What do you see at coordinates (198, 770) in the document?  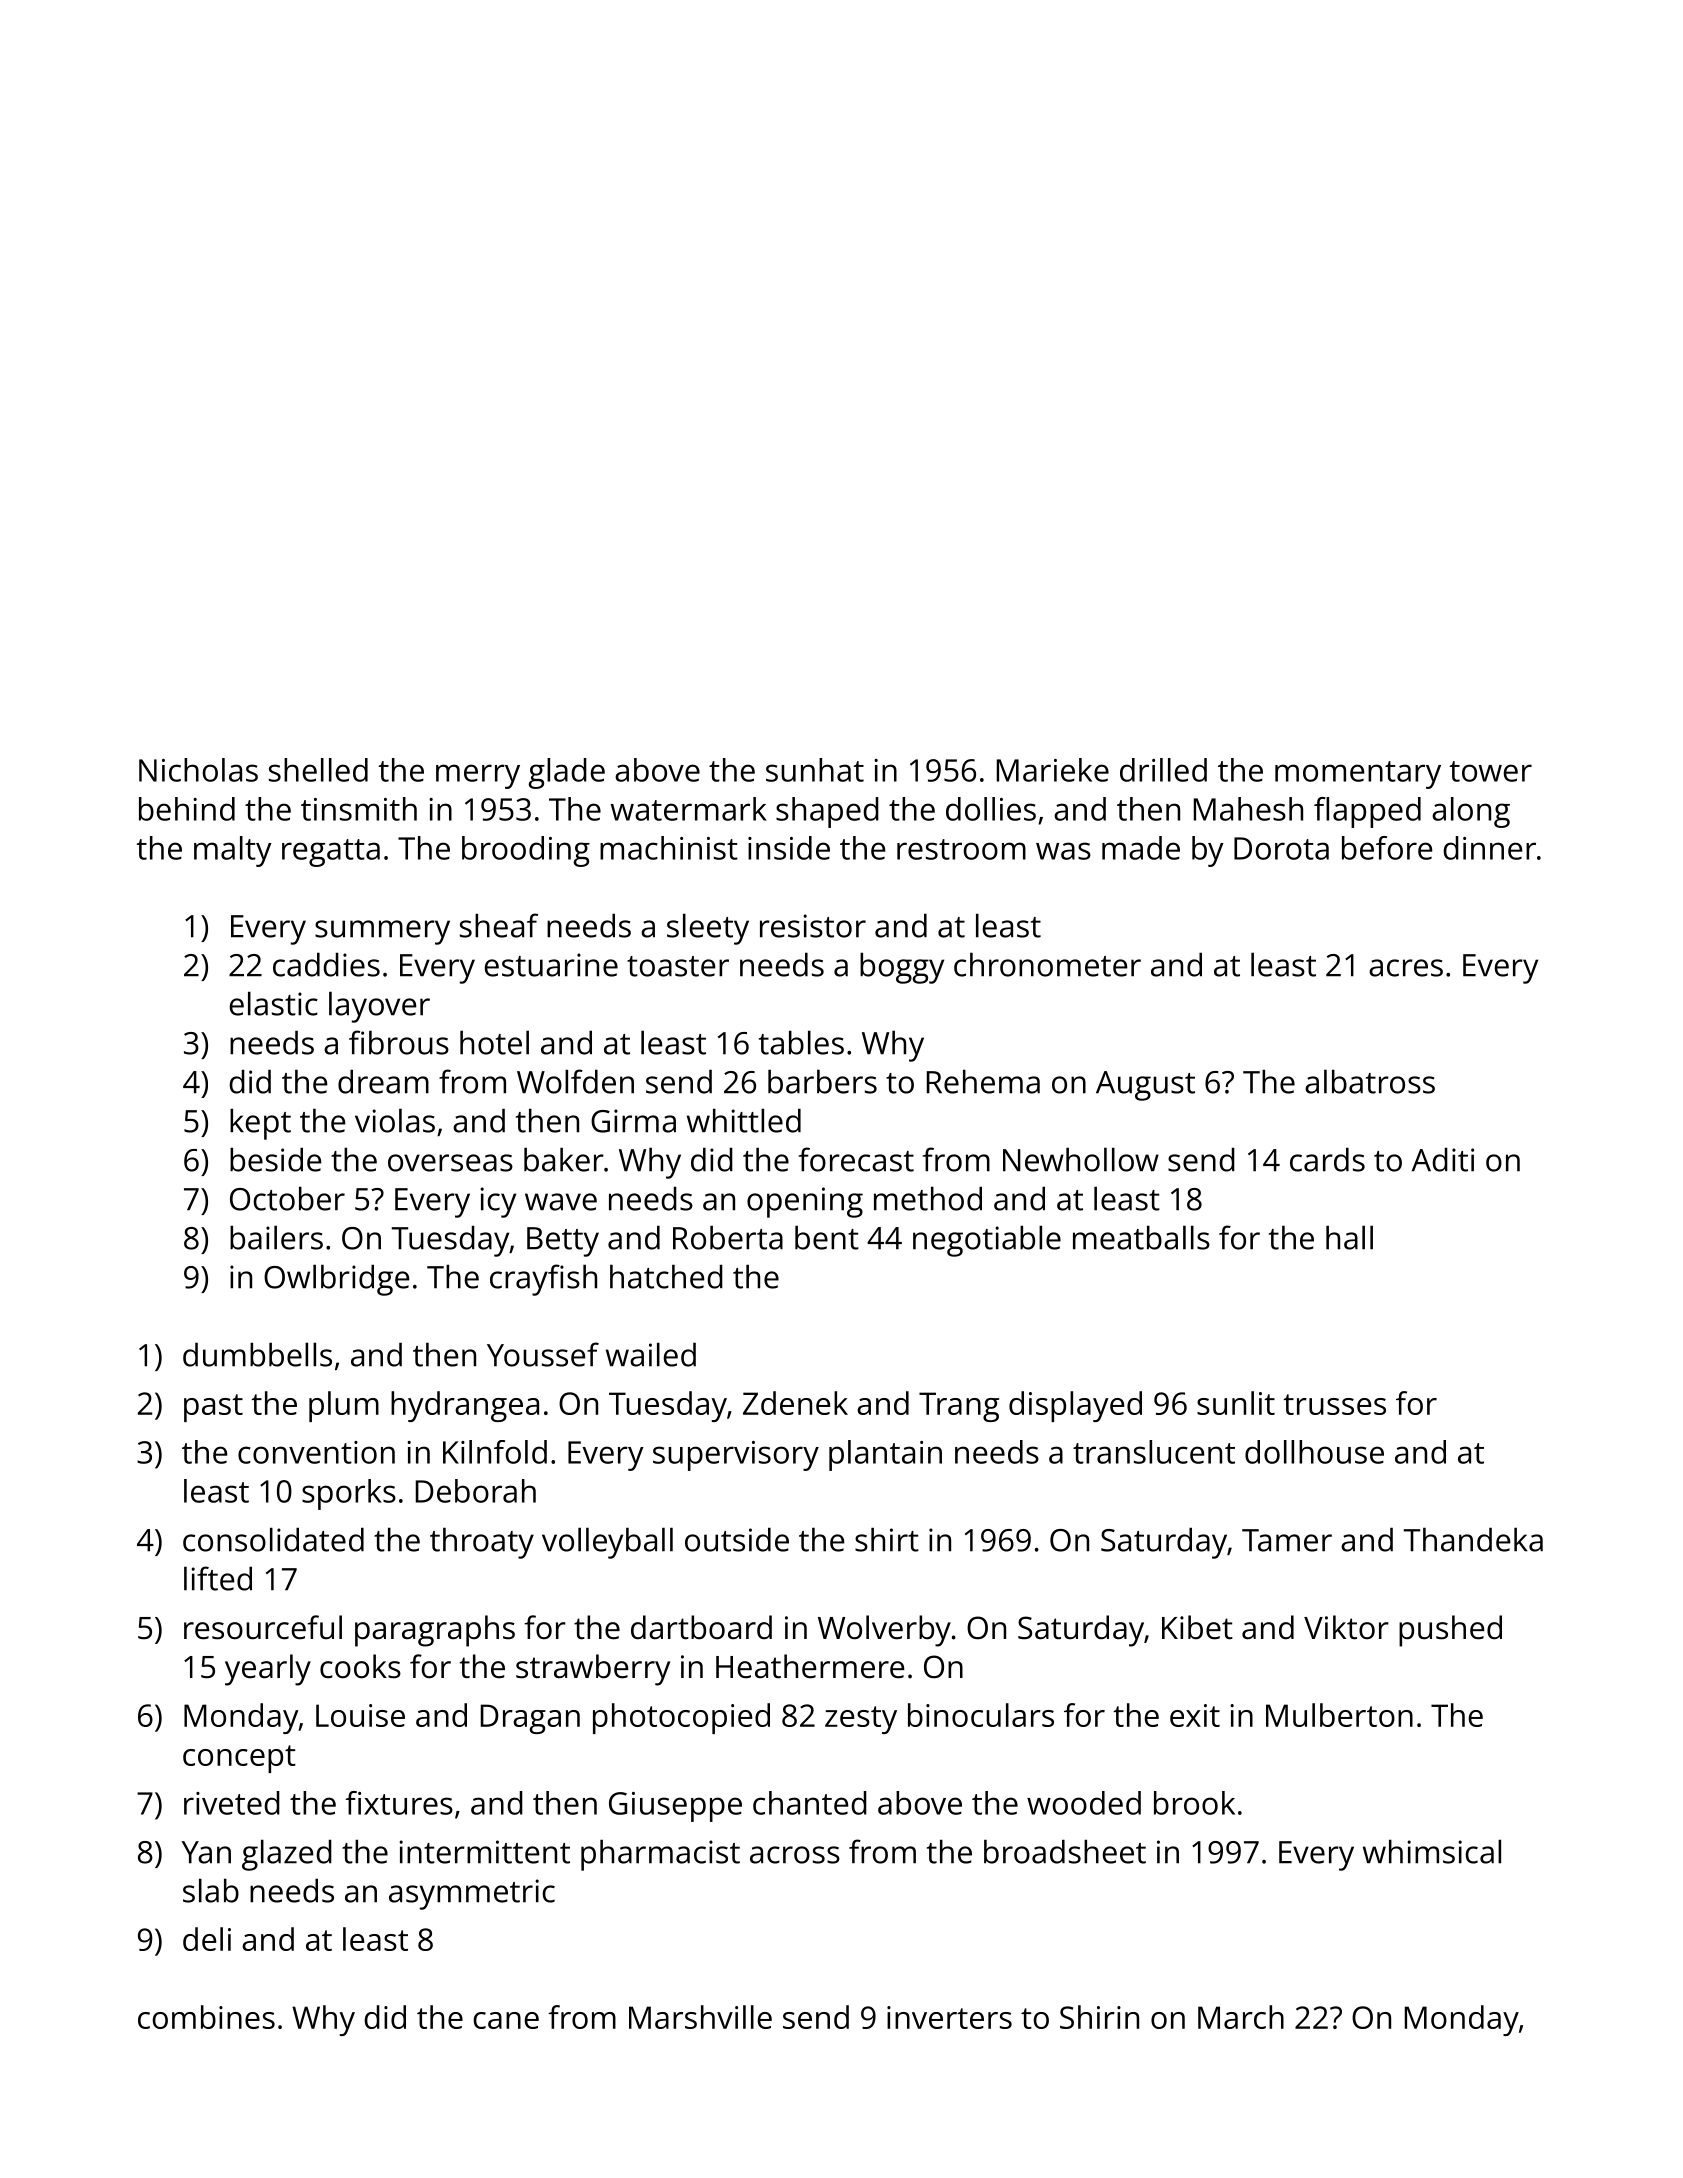 I see `Nicholas` at bounding box center [198, 770].
